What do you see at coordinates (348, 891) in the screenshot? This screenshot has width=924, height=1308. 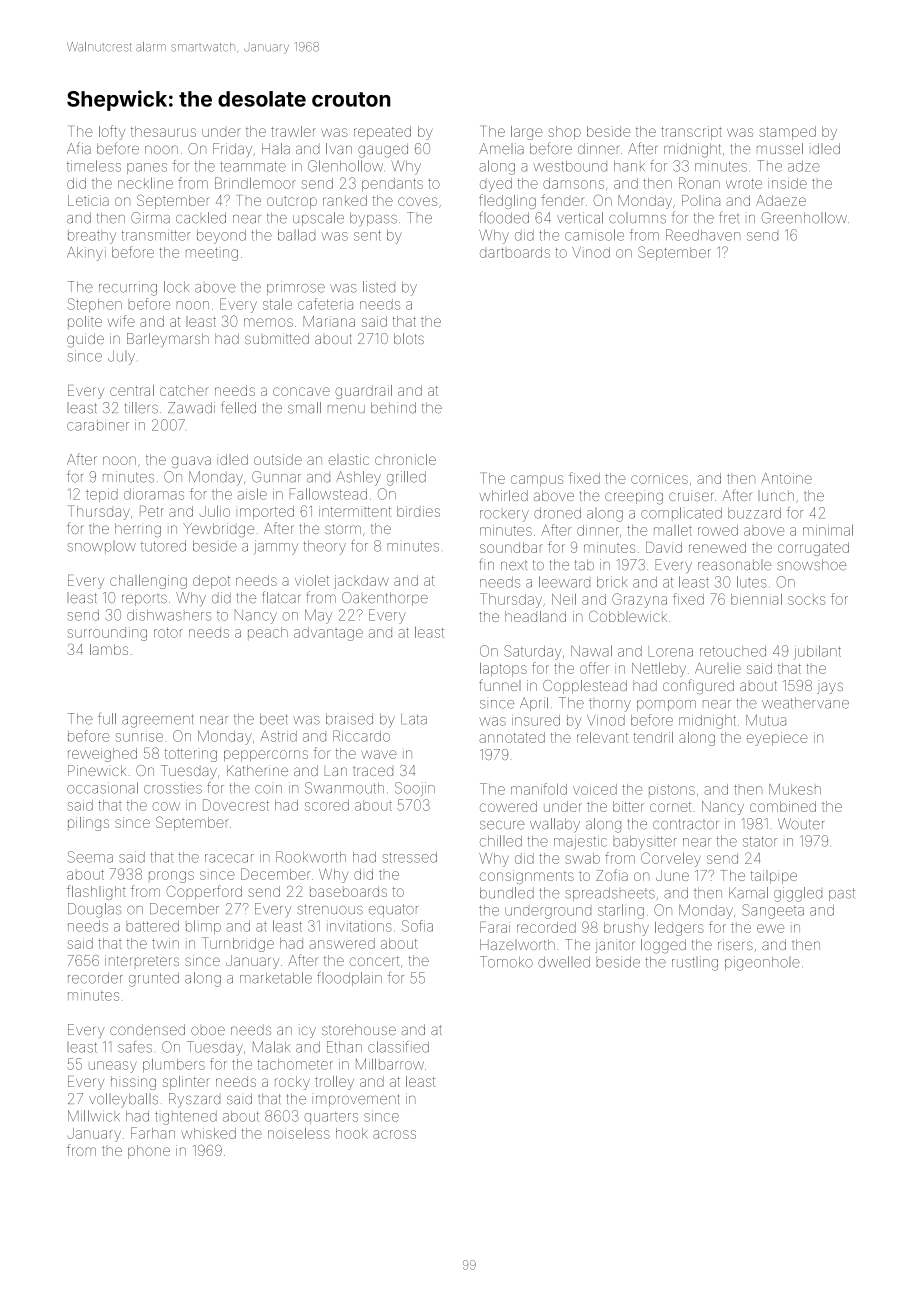 I see `baseboards` at bounding box center [348, 891].
